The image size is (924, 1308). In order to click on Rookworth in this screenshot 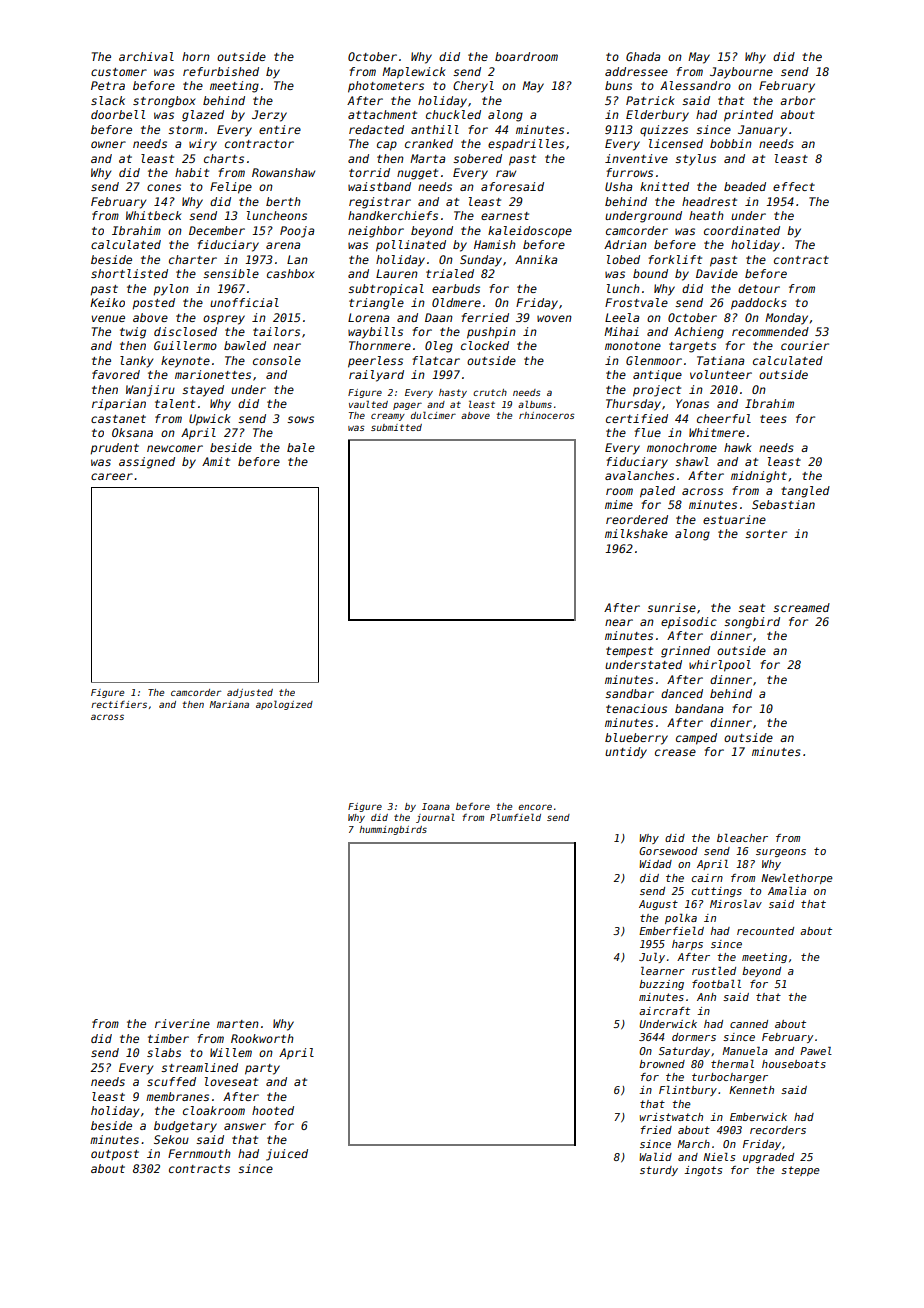, I will do `click(262, 1038)`.
